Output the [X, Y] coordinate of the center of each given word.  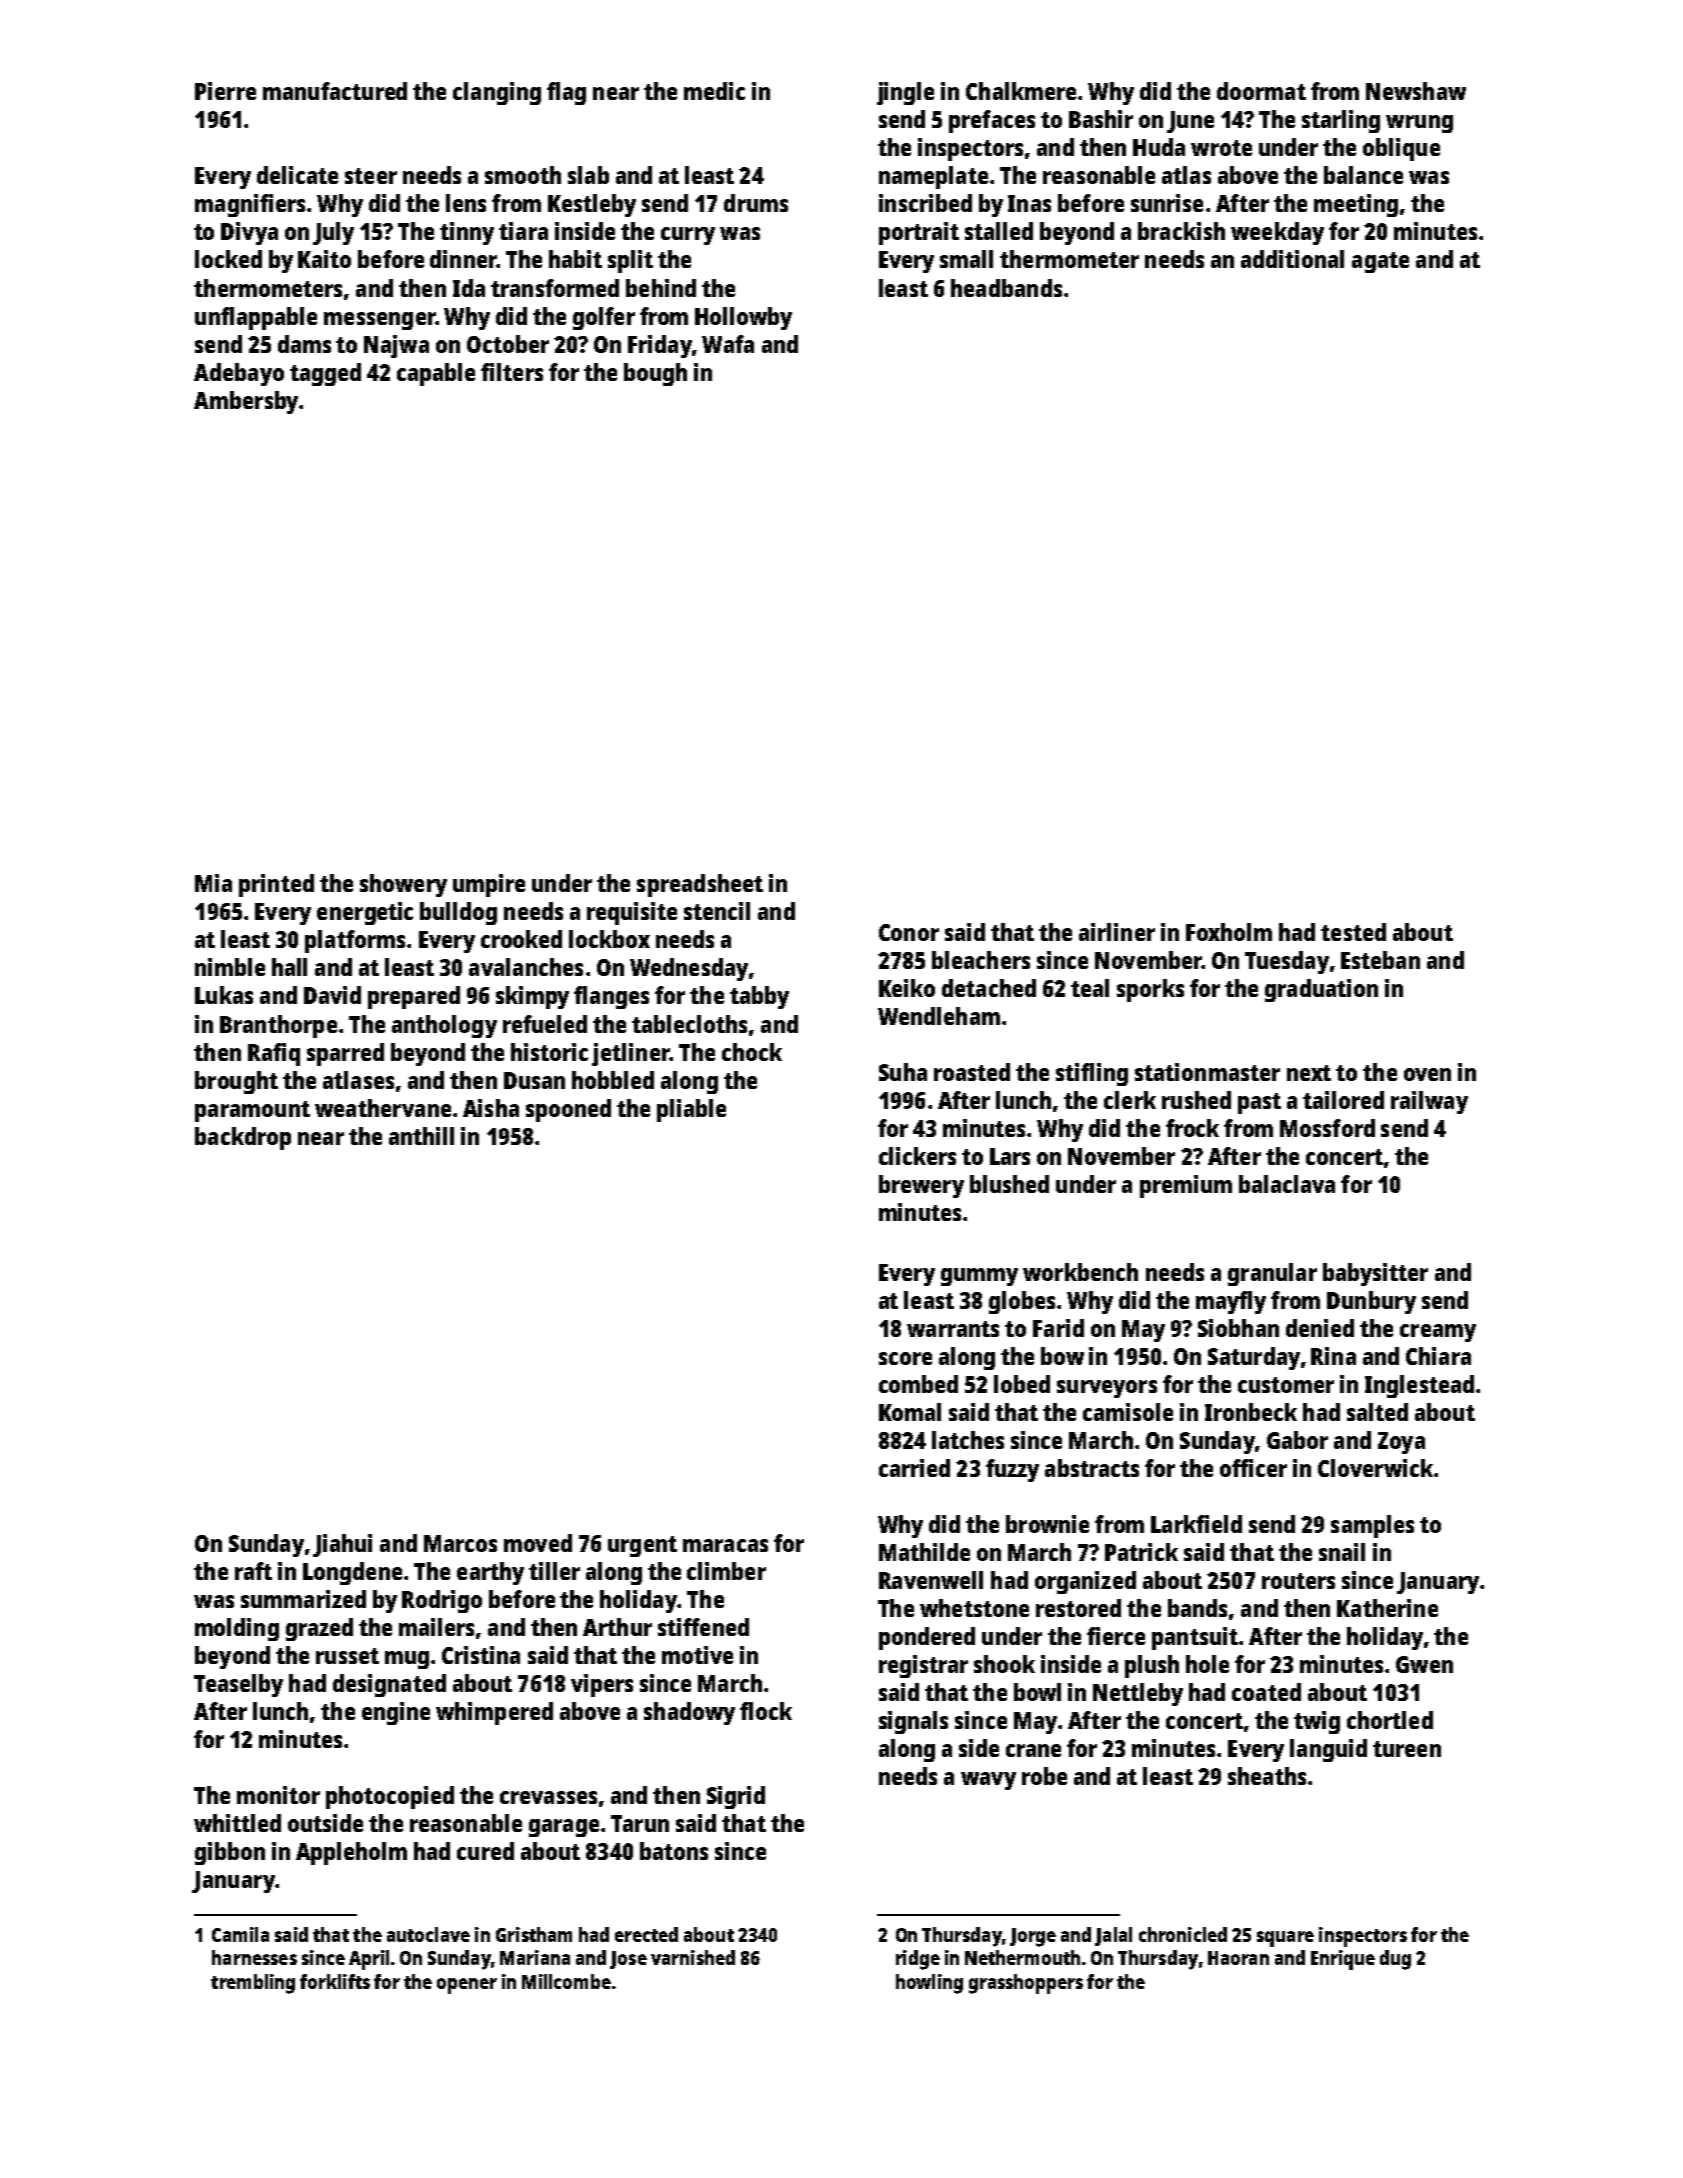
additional [1292, 259]
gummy [979, 1277]
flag [566, 93]
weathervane [383, 1108]
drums [756, 203]
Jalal [1113, 1936]
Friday [660, 346]
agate [1380, 262]
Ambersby [246, 402]
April [369, 1960]
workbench [1080, 1272]
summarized [303, 1599]
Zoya [1401, 1443]
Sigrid [736, 1797]
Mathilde [924, 1552]
